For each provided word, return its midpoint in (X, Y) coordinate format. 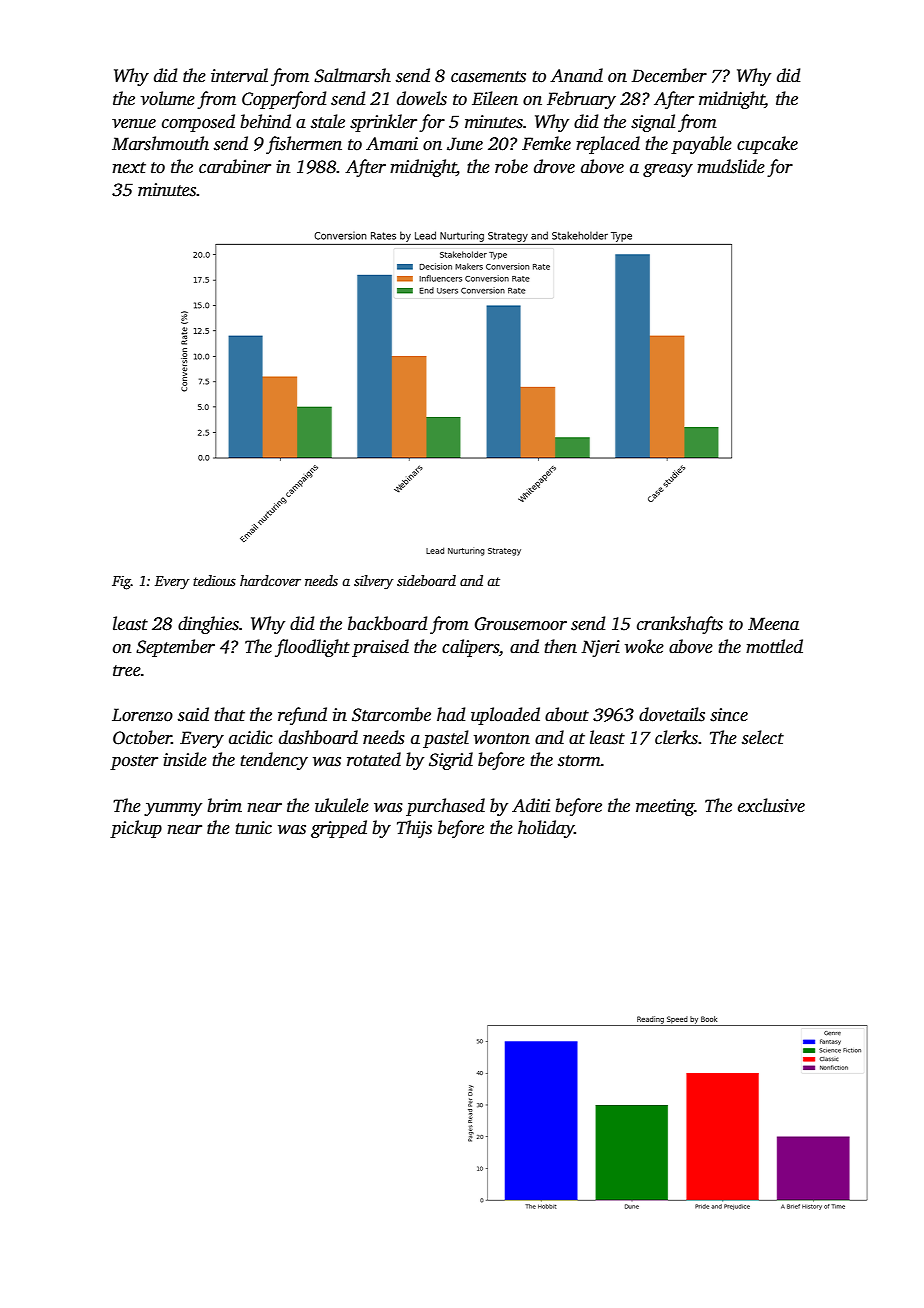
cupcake (767, 145)
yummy (173, 809)
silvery (373, 582)
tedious (214, 580)
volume (168, 98)
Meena (773, 624)
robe (511, 166)
